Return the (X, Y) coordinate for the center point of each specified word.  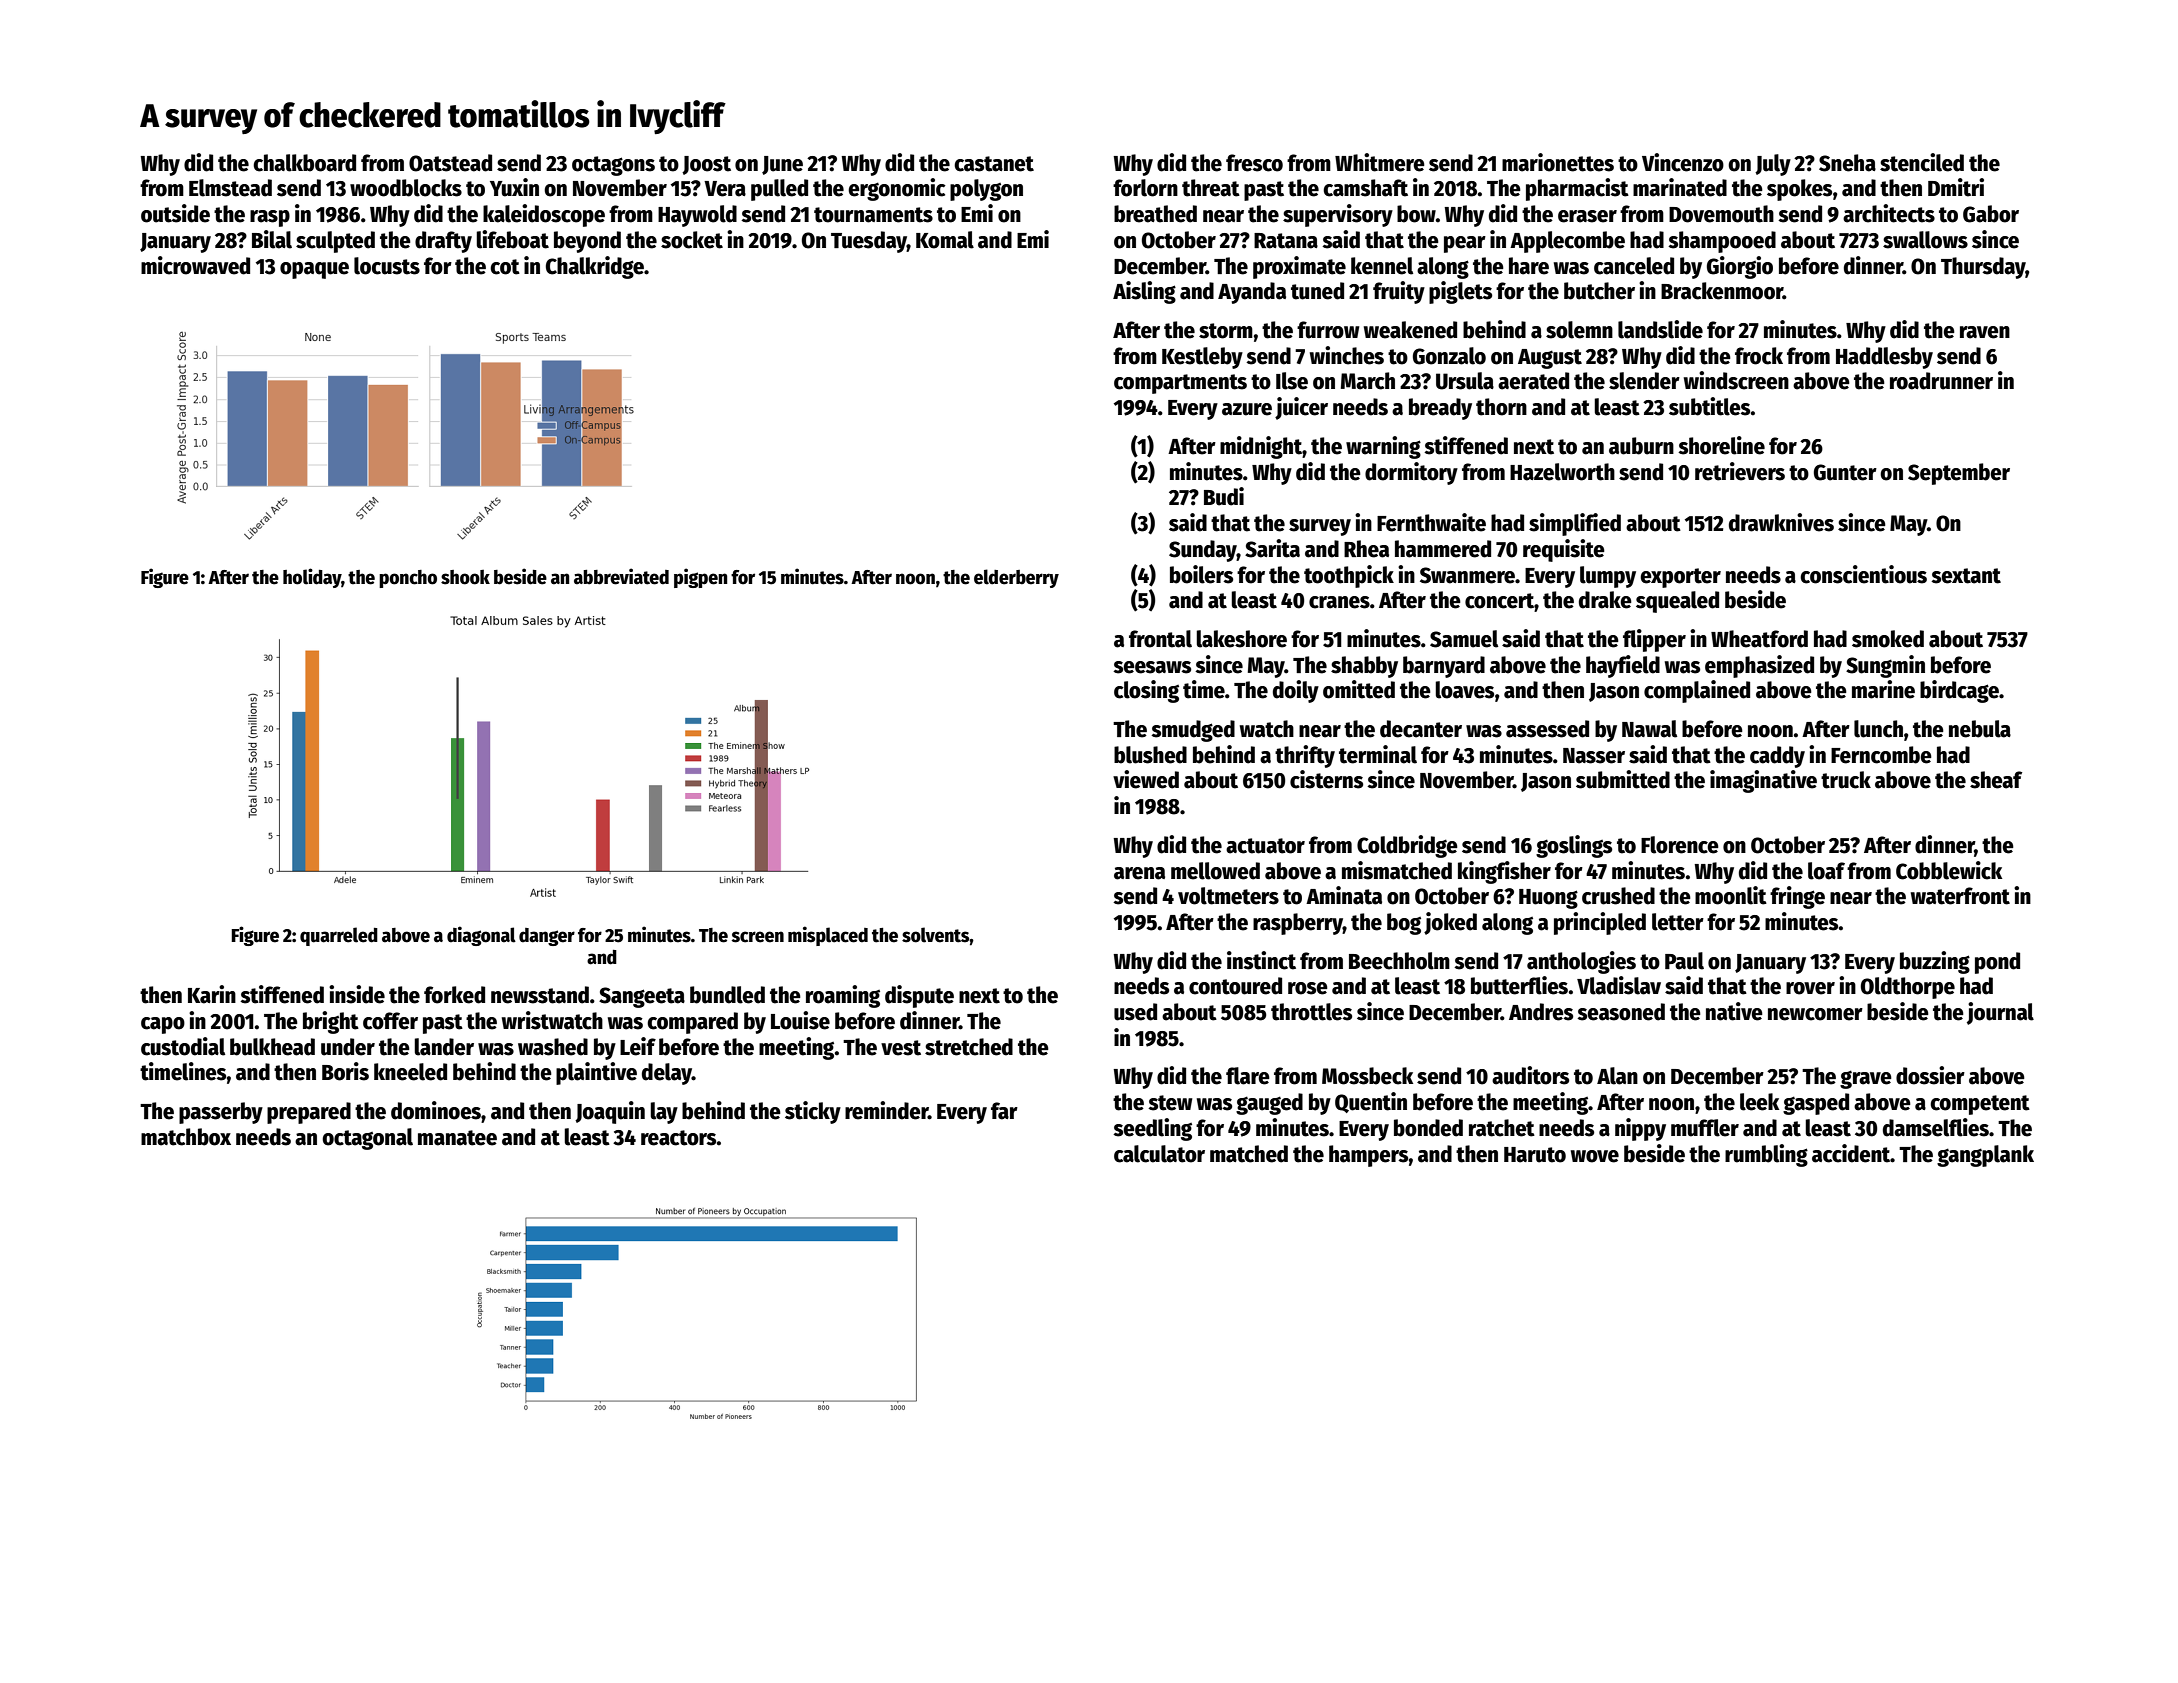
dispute (919, 996)
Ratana (1286, 241)
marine (1883, 689)
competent (1980, 1105)
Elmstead (230, 188)
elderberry (1016, 578)
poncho (408, 579)
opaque (314, 270)
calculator (1159, 1154)
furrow (1328, 330)
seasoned (1621, 1012)
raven (1985, 332)
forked (454, 995)
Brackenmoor (1722, 291)
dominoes (436, 1110)
